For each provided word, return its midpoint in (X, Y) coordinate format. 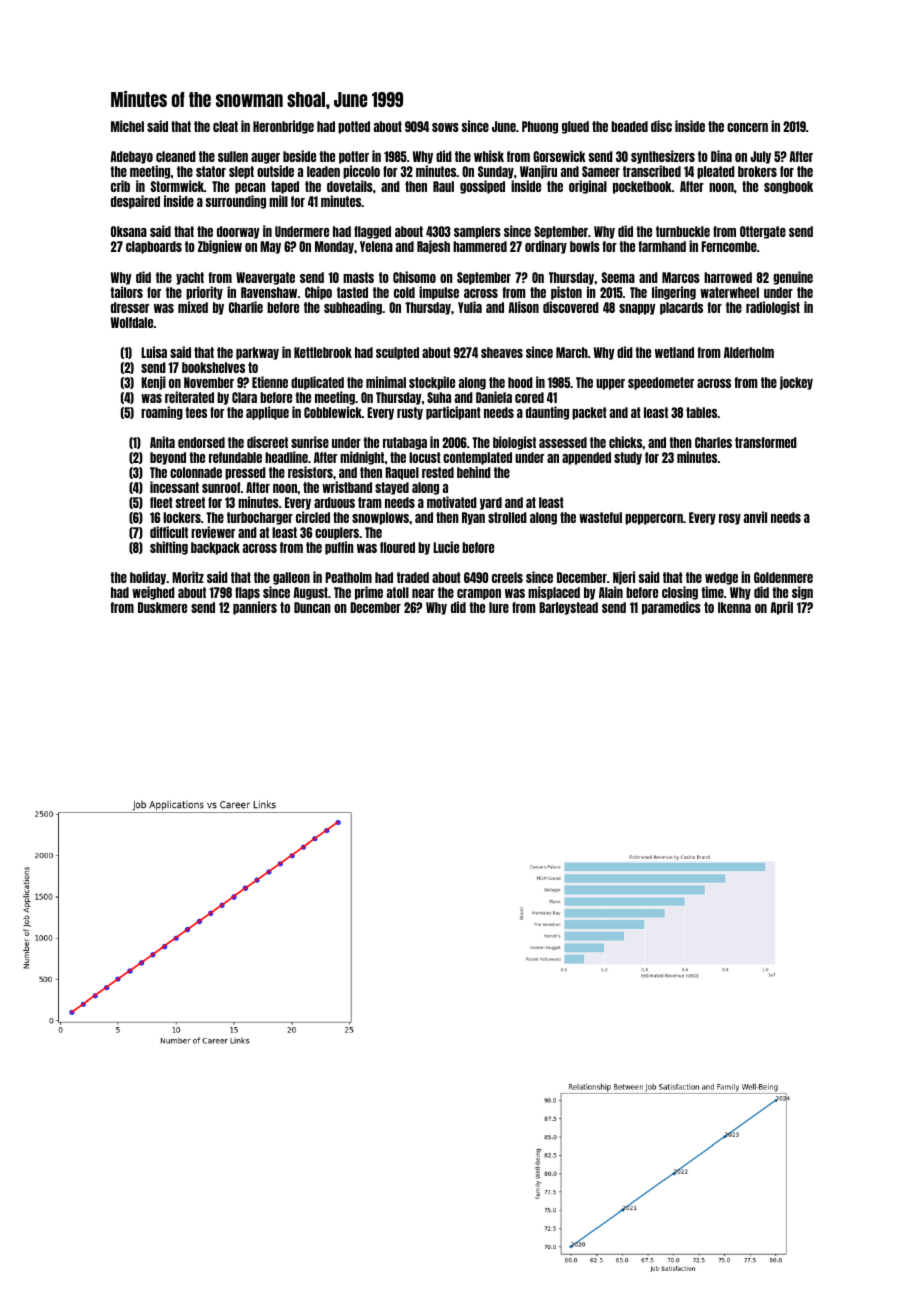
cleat (225, 126)
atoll (398, 592)
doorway (238, 232)
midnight (362, 458)
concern (747, 127)
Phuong (540, 127)
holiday (148, 578)
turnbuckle (683, 231)
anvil (755, 517)
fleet (161, 502)
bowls (585, 246)
